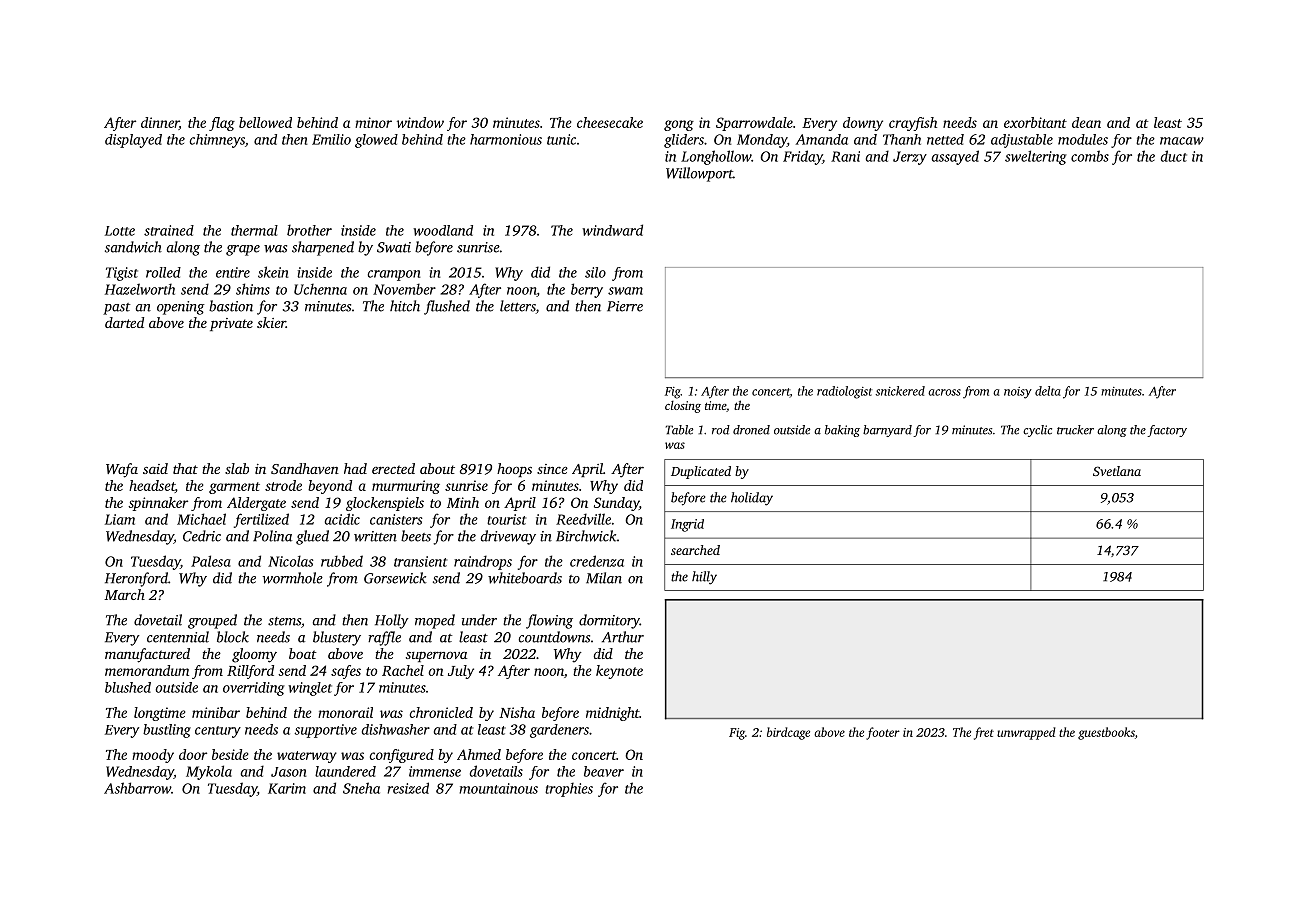  I want to click on dinner, so click(160, 123).
